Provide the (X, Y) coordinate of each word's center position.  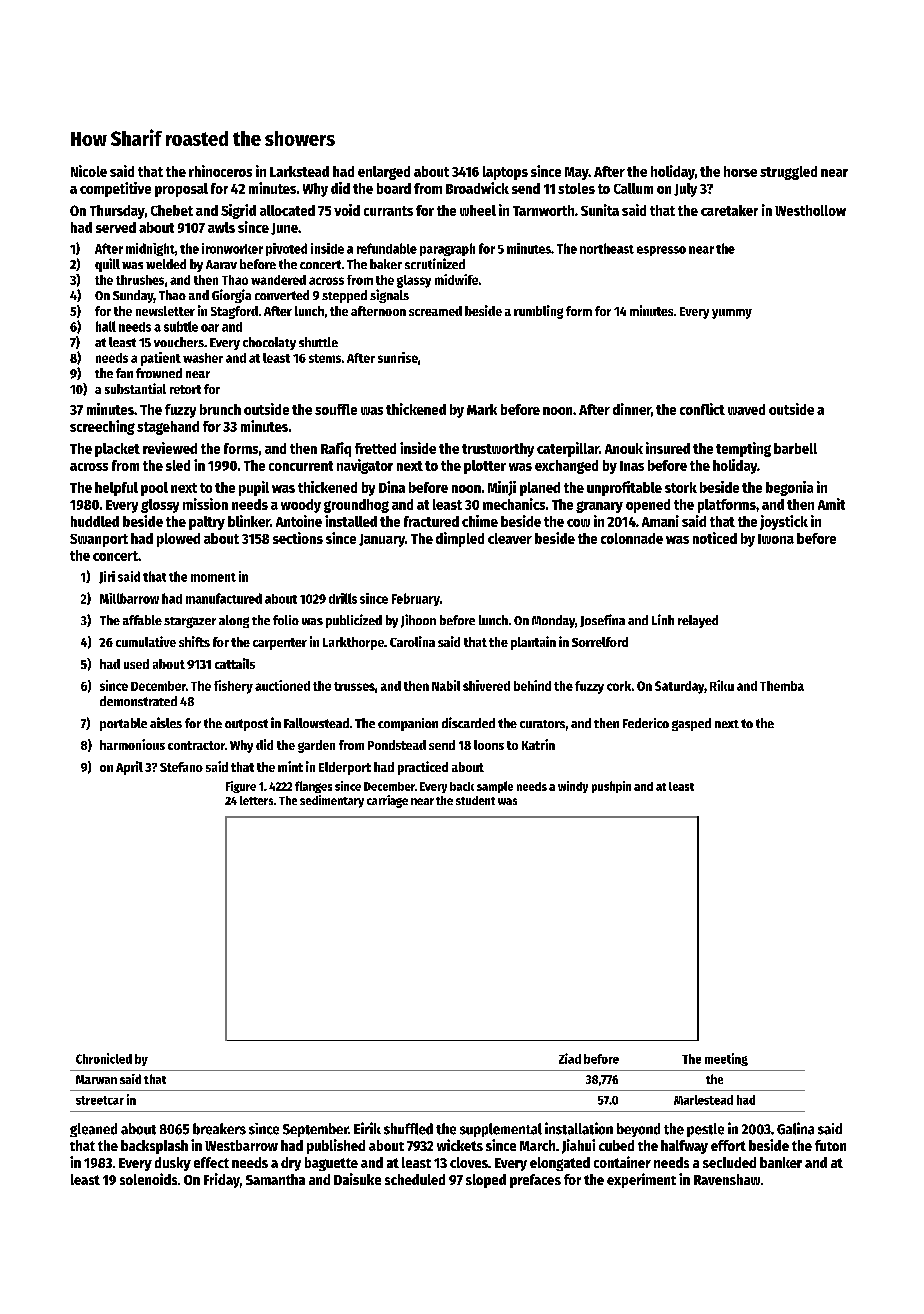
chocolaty (269, 343)
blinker (249, 521)
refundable (387, 248)
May (577, 173)
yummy (732, 314)
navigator (365, 466)
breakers (219, 1129)
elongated (560, 1164)
